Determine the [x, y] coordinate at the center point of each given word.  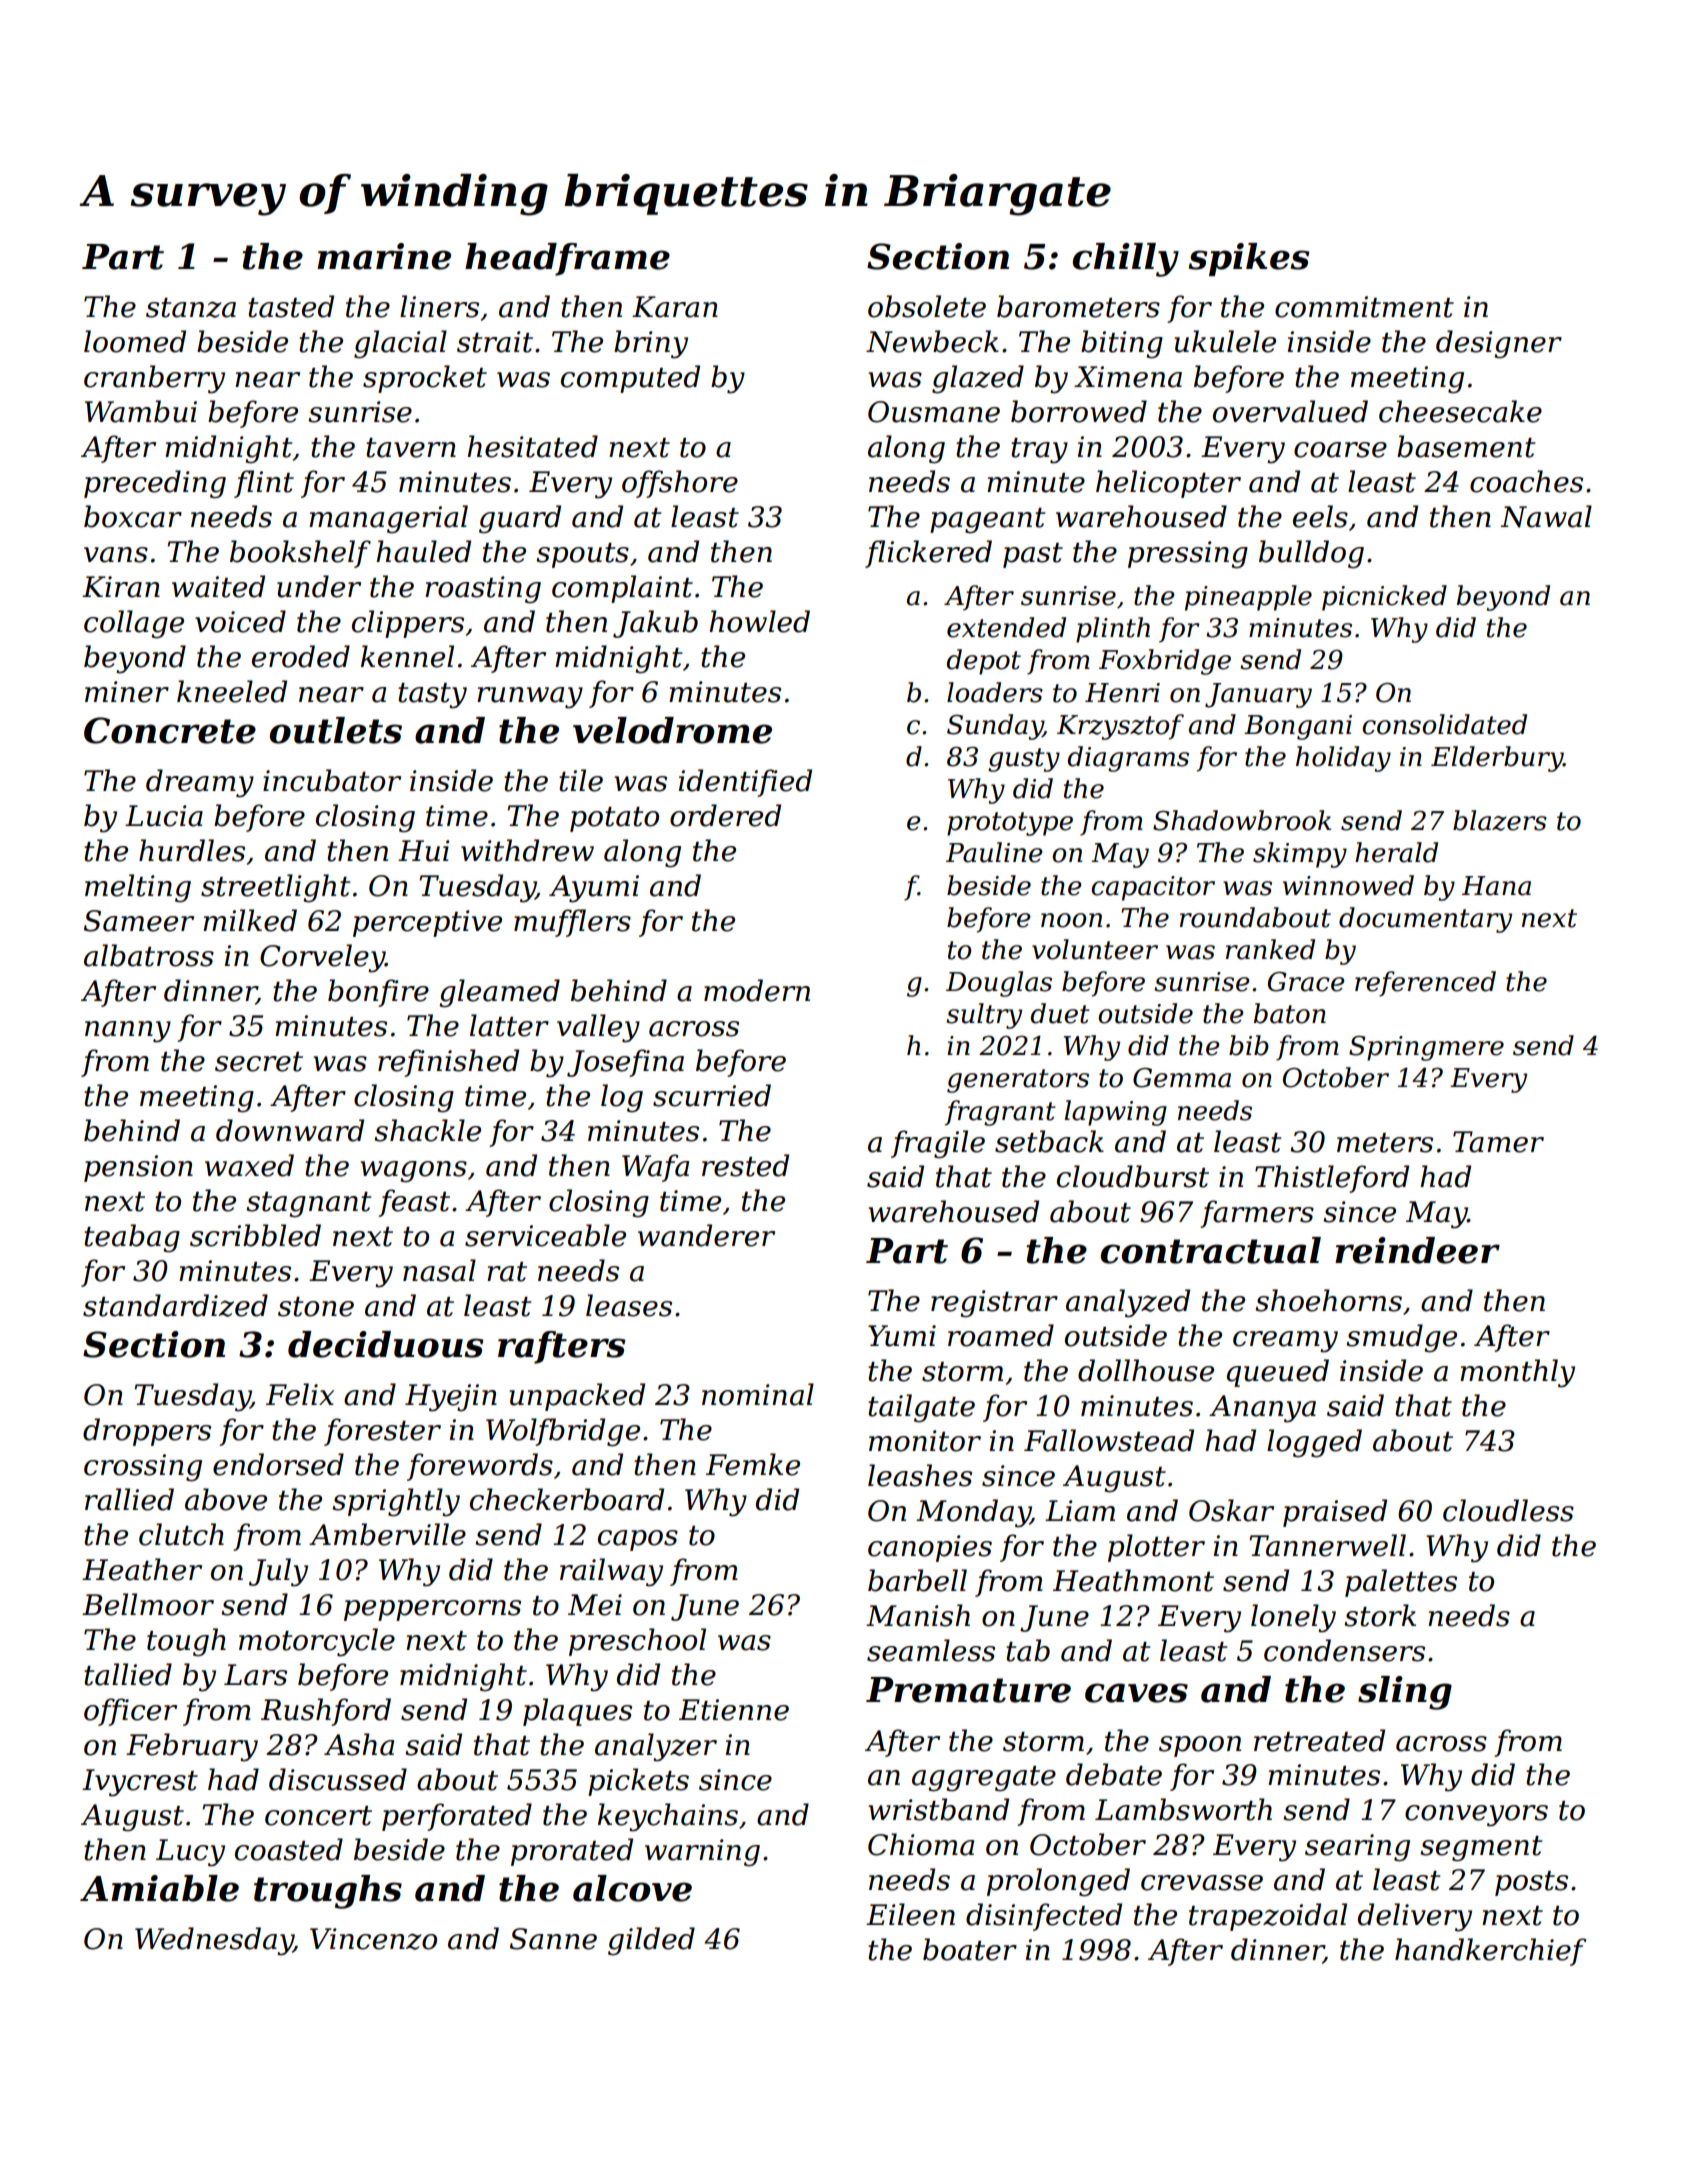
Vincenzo [373, 1939]
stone [316, 1307]
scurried [712, 1095]
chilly [1125, 260]
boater [970, 1949]
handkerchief [1490, 1952]
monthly [1517, 1373]
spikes [1248, 259]
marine [384, 256]
